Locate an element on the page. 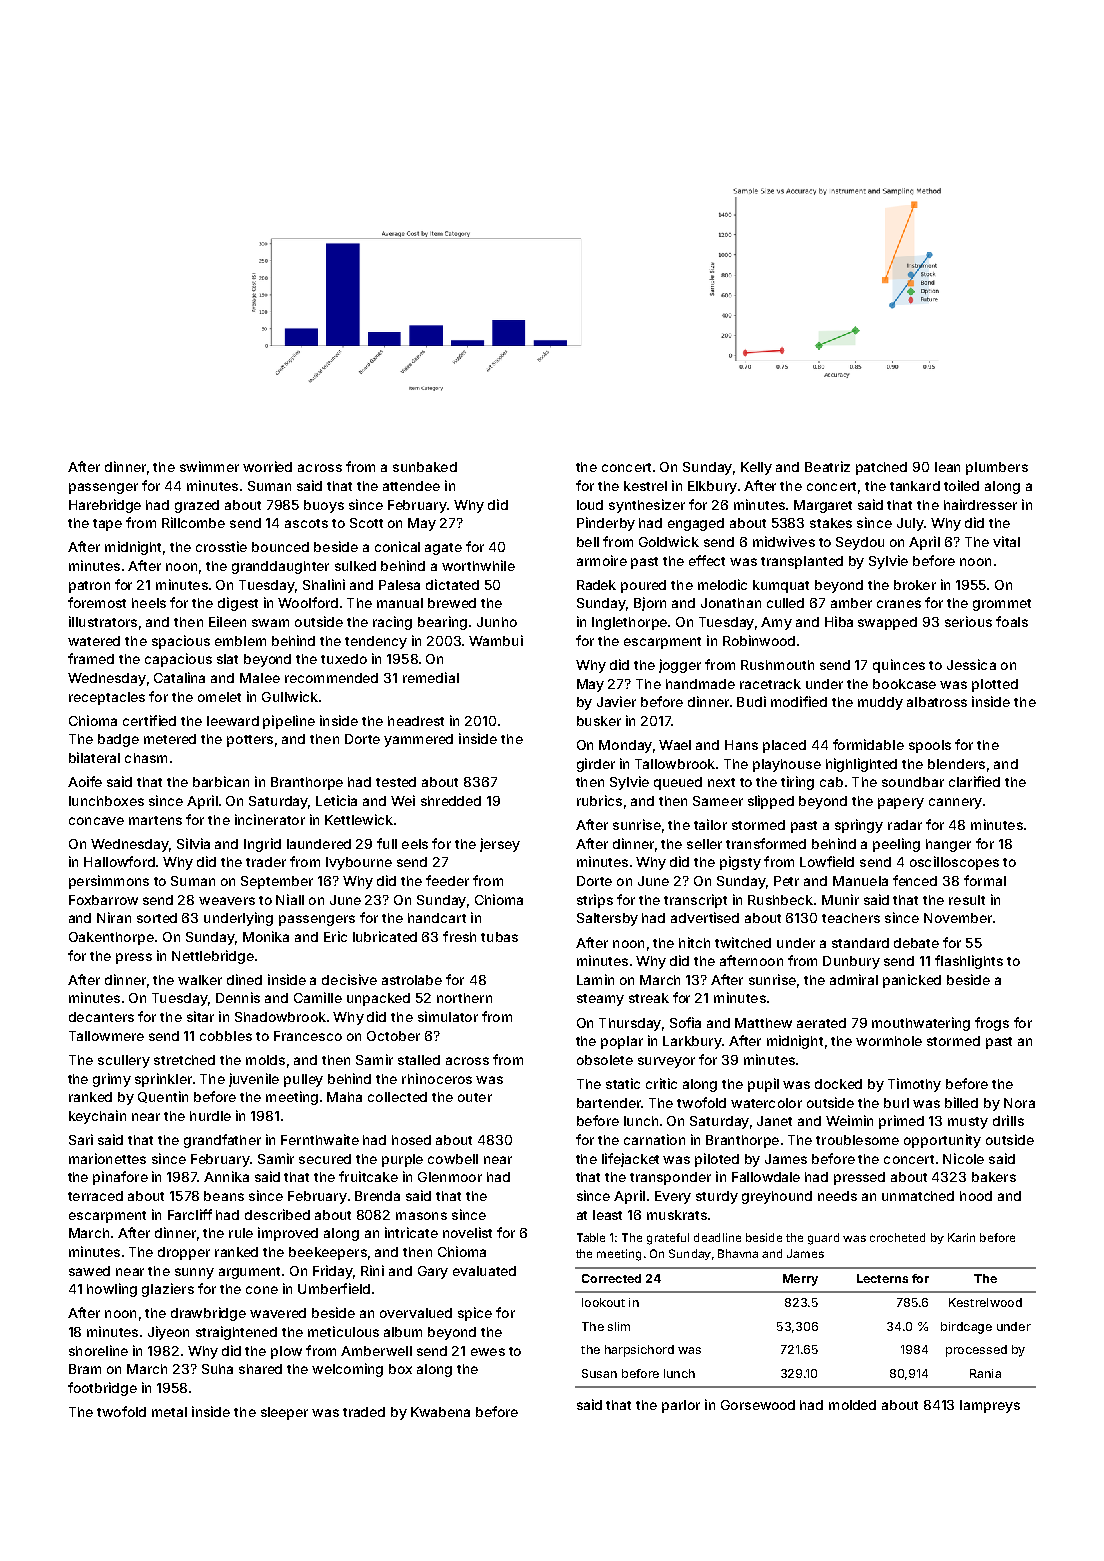 The width and height of the document is (1104, 1561). howling is located at coordinates (112, 1290).
